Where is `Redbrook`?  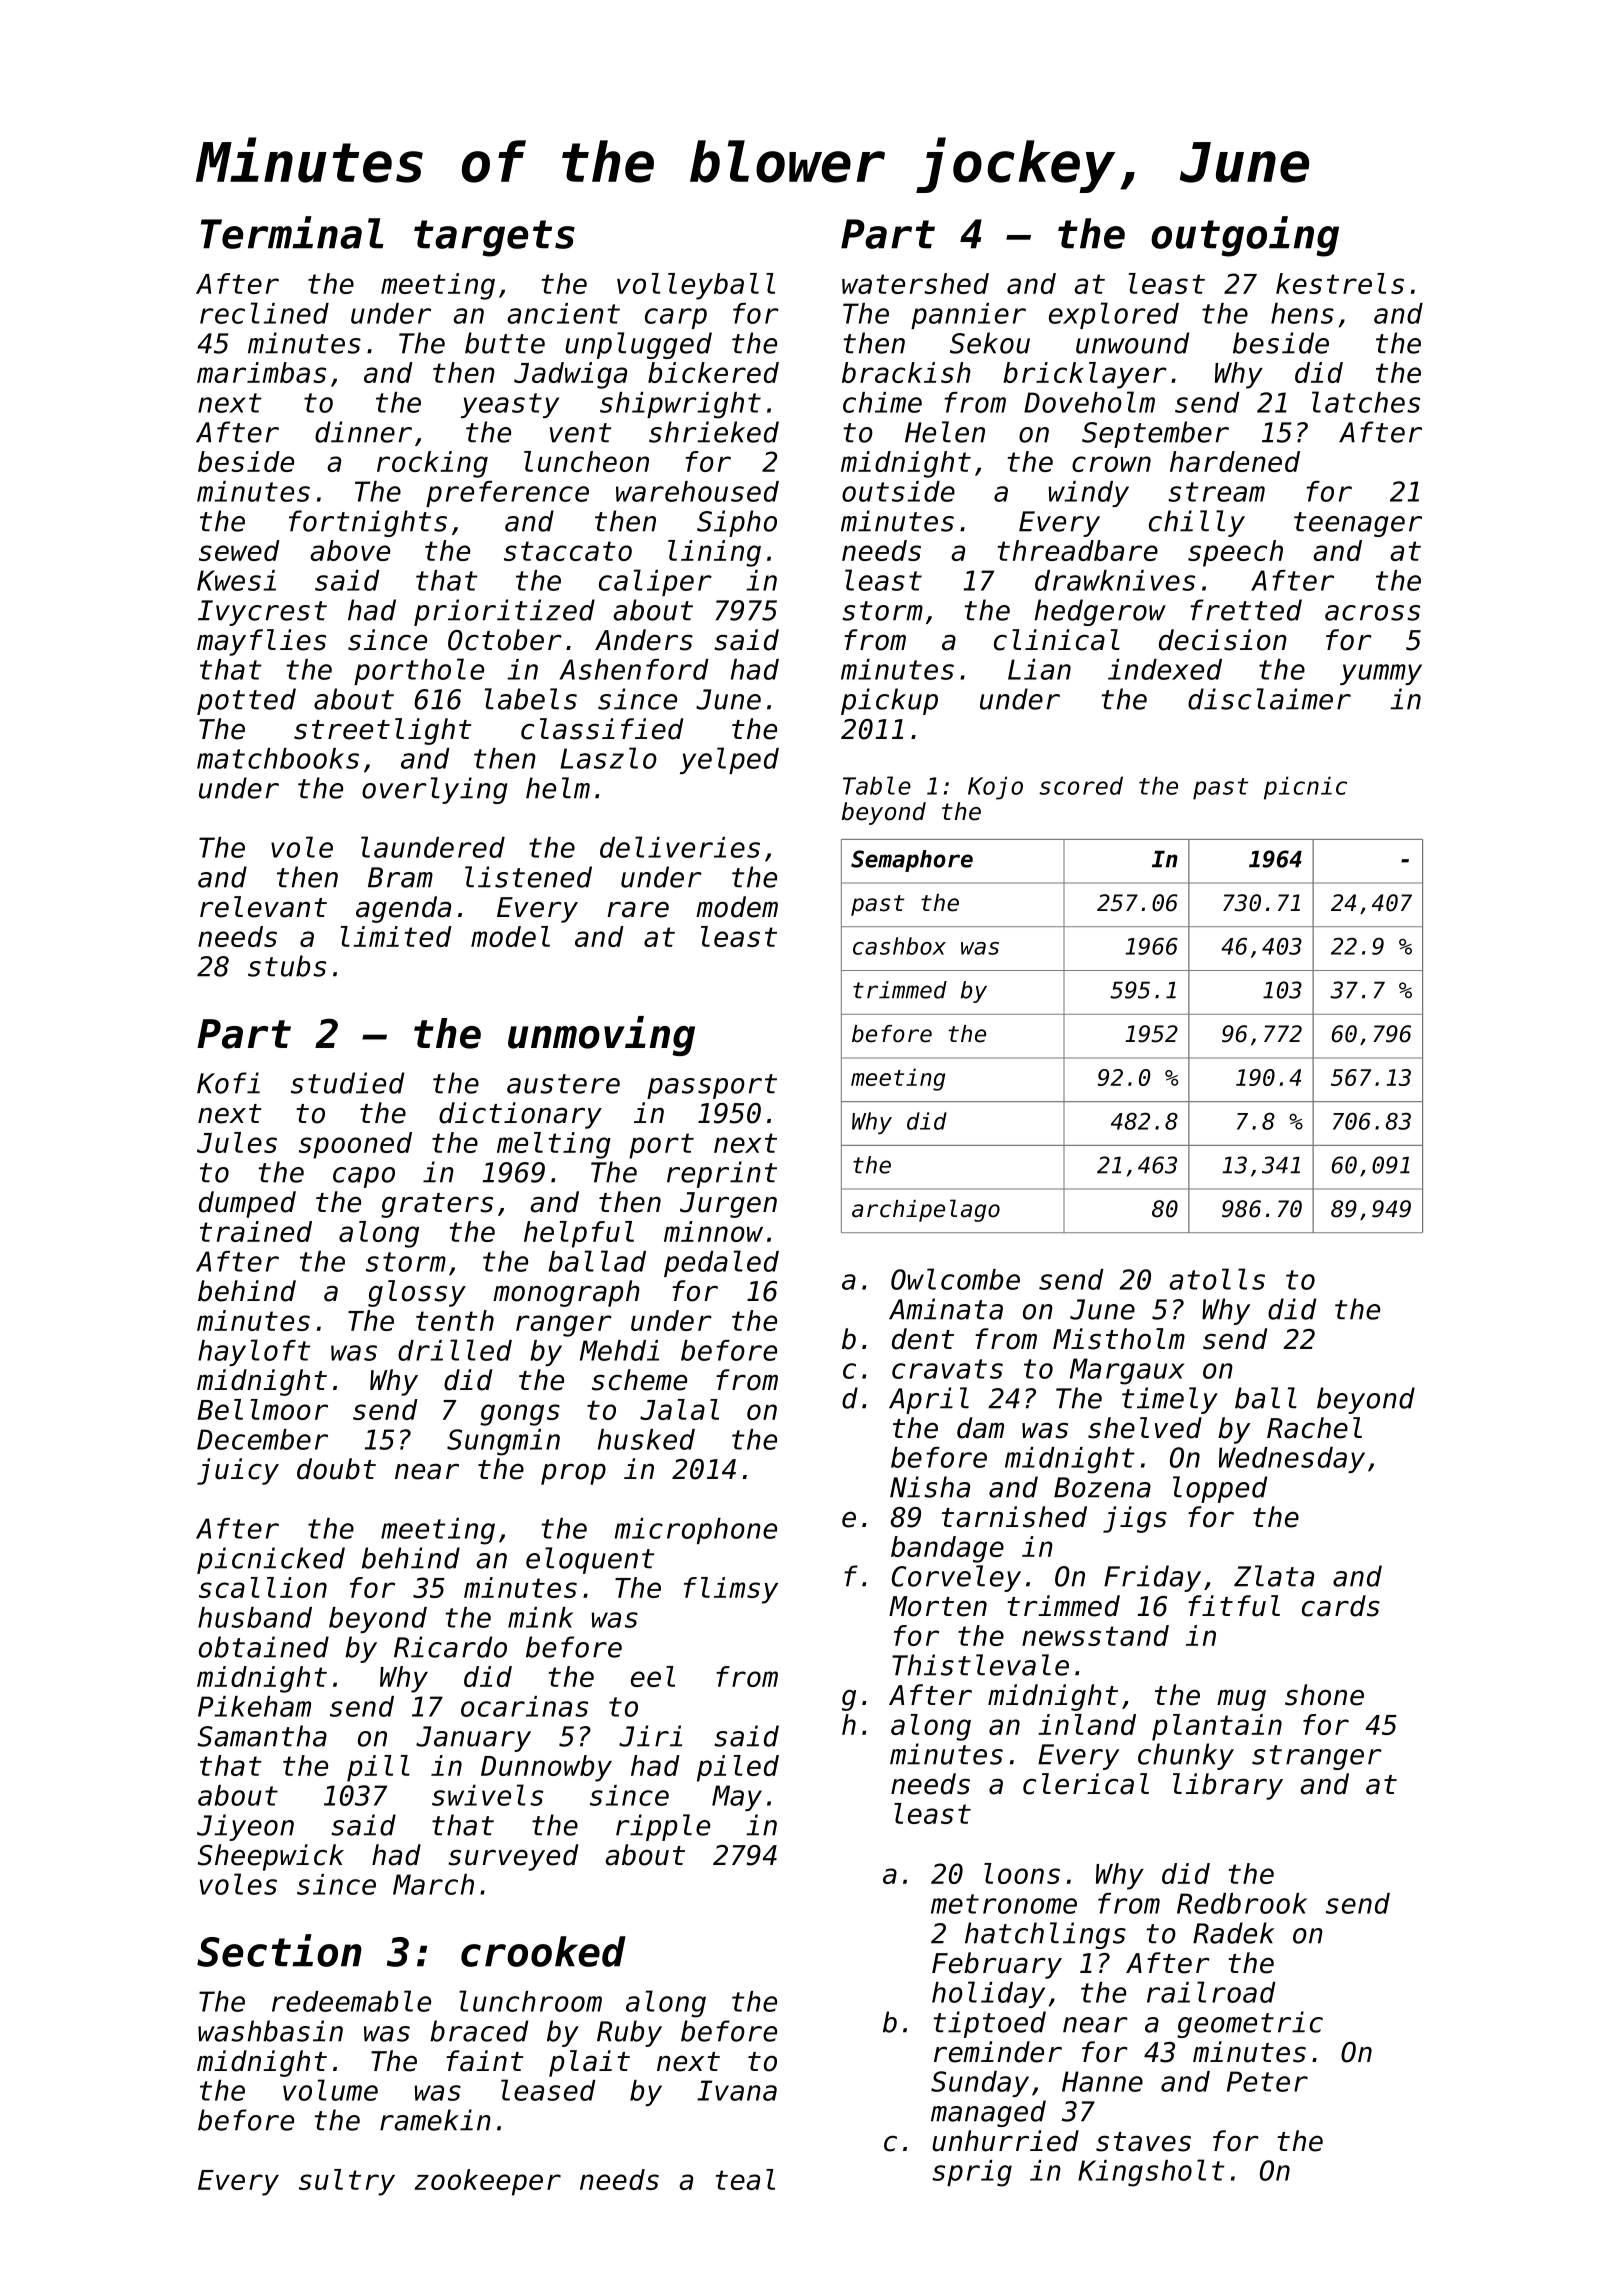
Redbrook is located at coordinates (1242, 1903).
